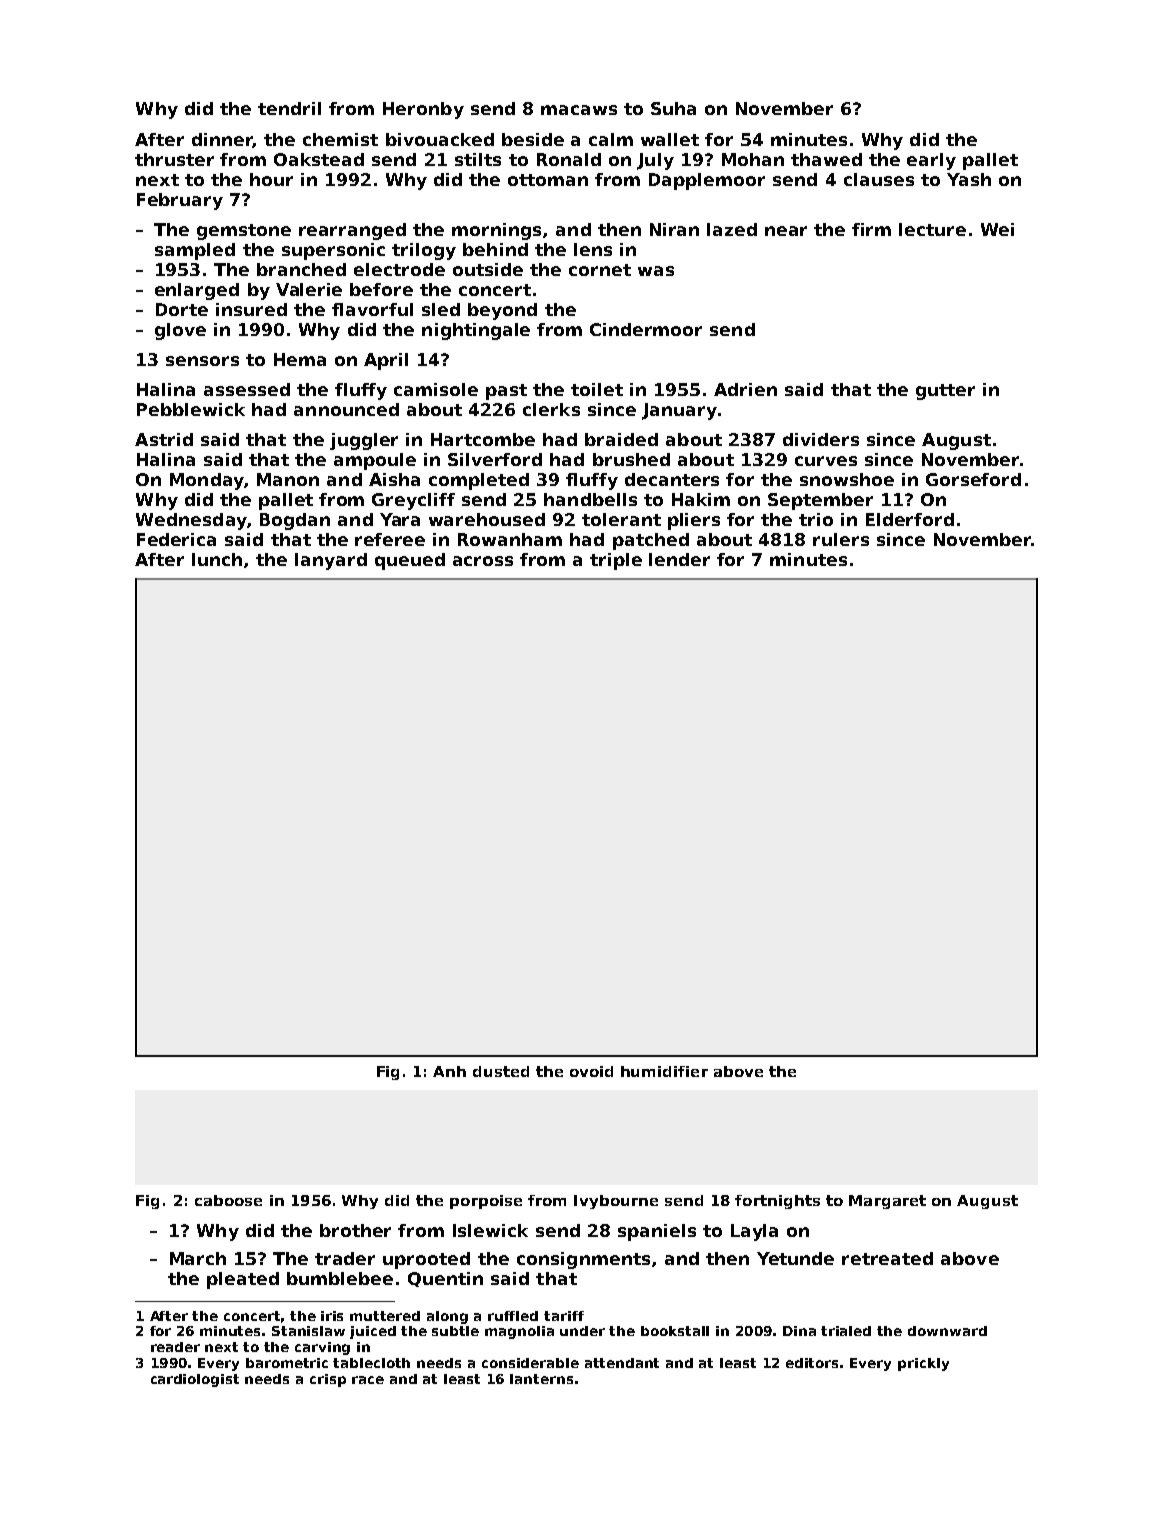 This screenshot has height=1518, width=1173. Describe the element at coordinates (340, 1278) in the screenshot. I see `bumblebee` at that location.
